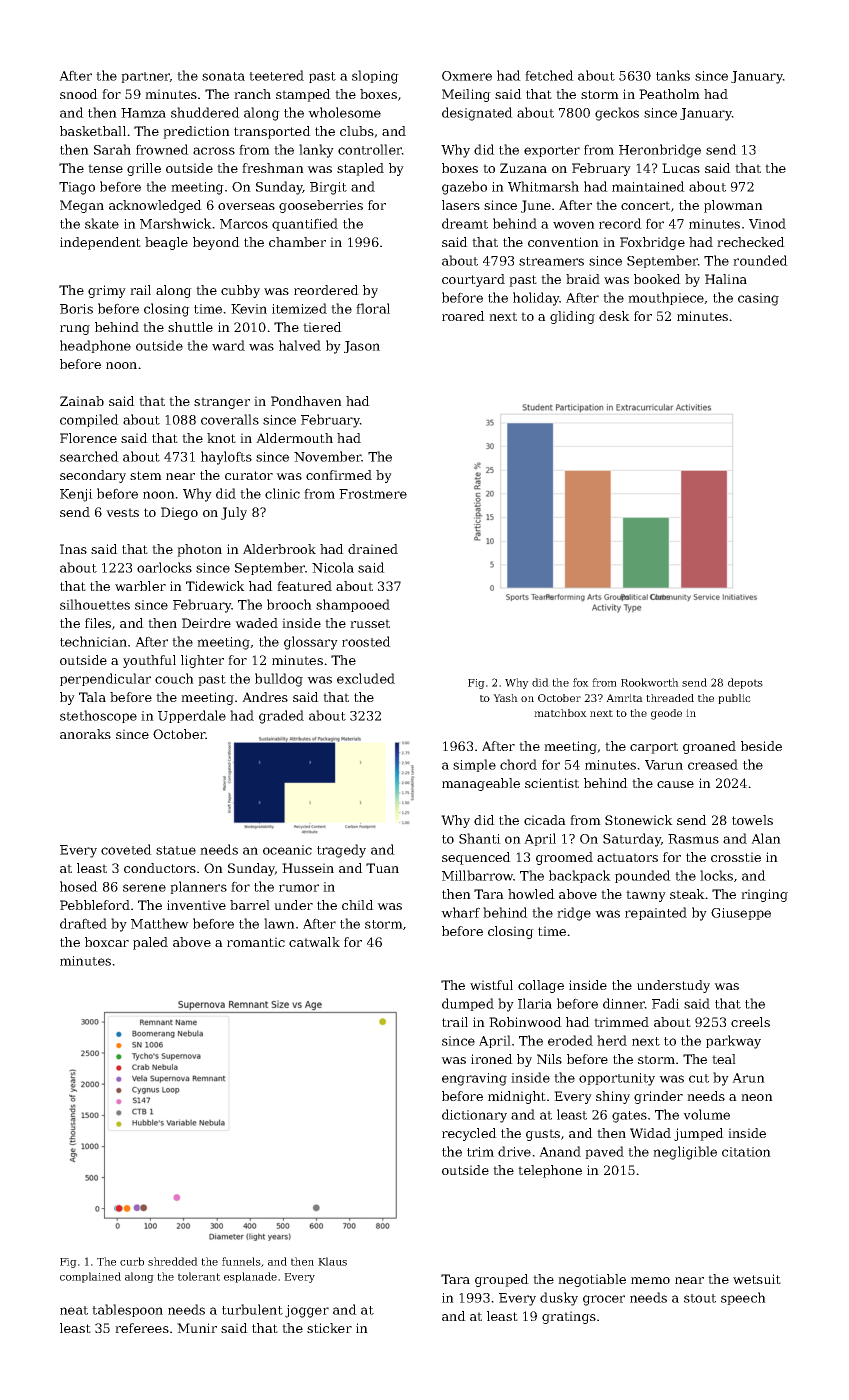 Image resolution: width=849 pixels, height=1400 pixels. I want to click on tanks, so click(673, 75).
